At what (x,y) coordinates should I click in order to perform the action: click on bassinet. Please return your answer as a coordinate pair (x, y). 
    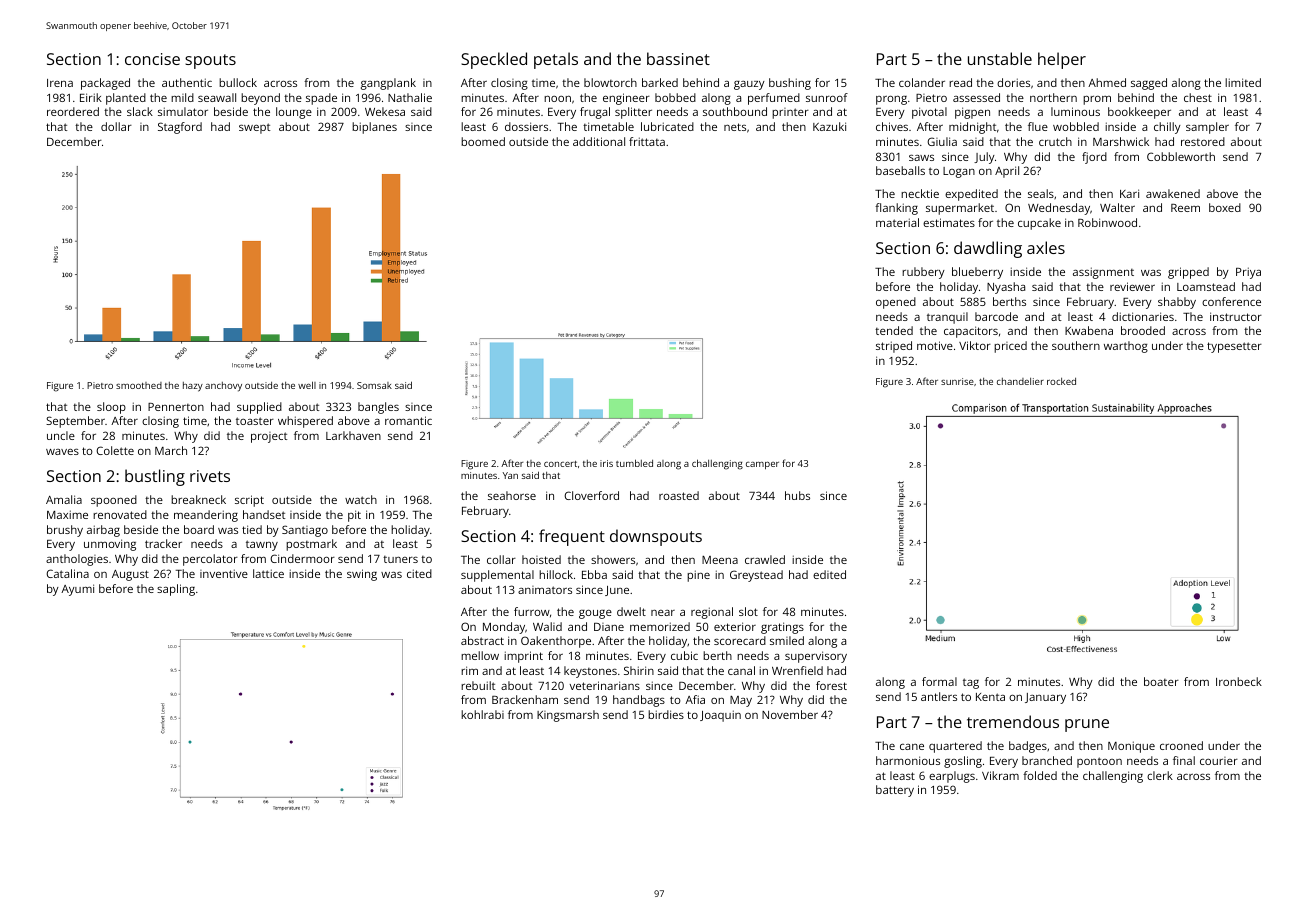
    Looking at the image, I should click on (678, 58).
